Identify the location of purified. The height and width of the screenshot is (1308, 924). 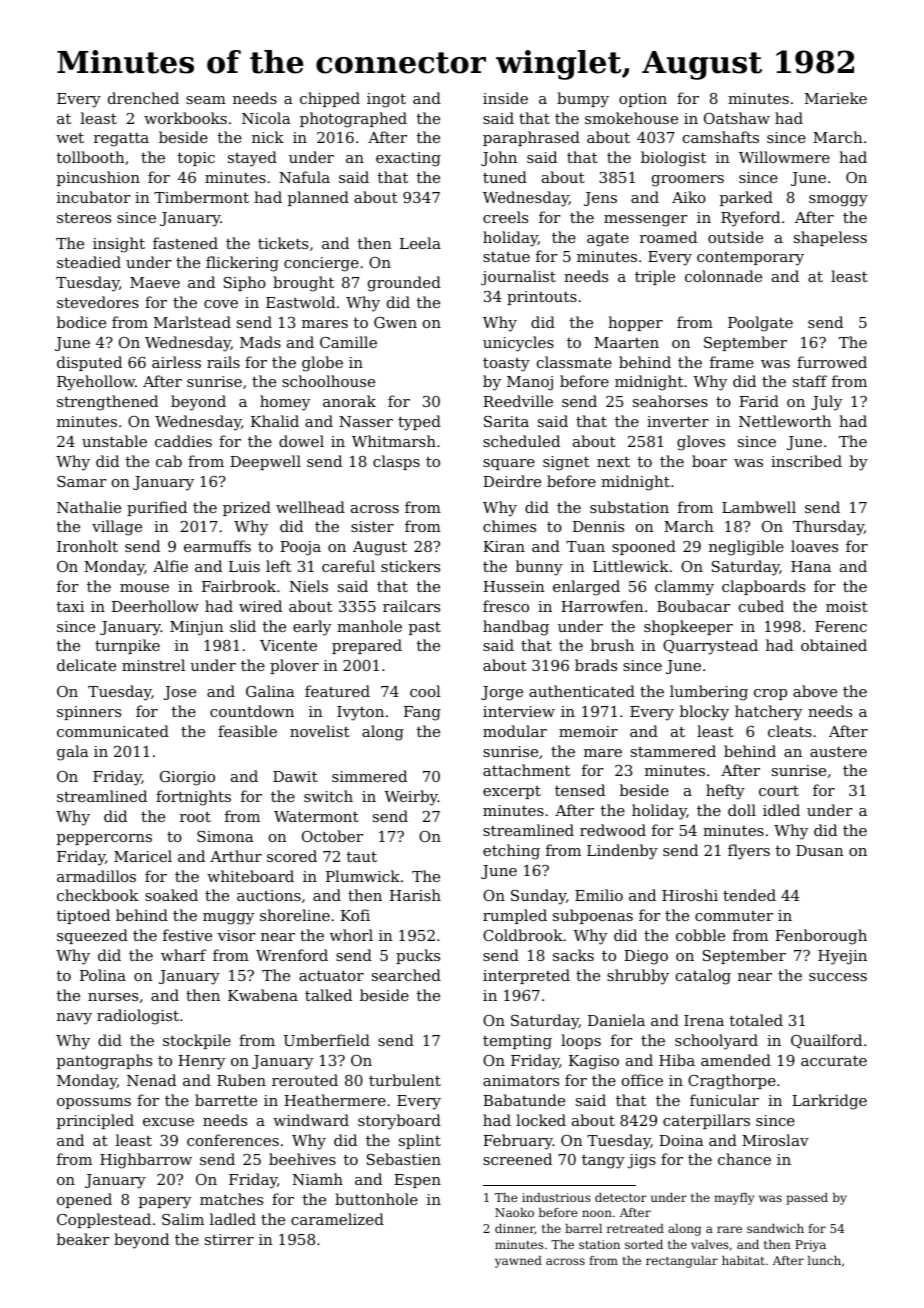
(157, 508).
